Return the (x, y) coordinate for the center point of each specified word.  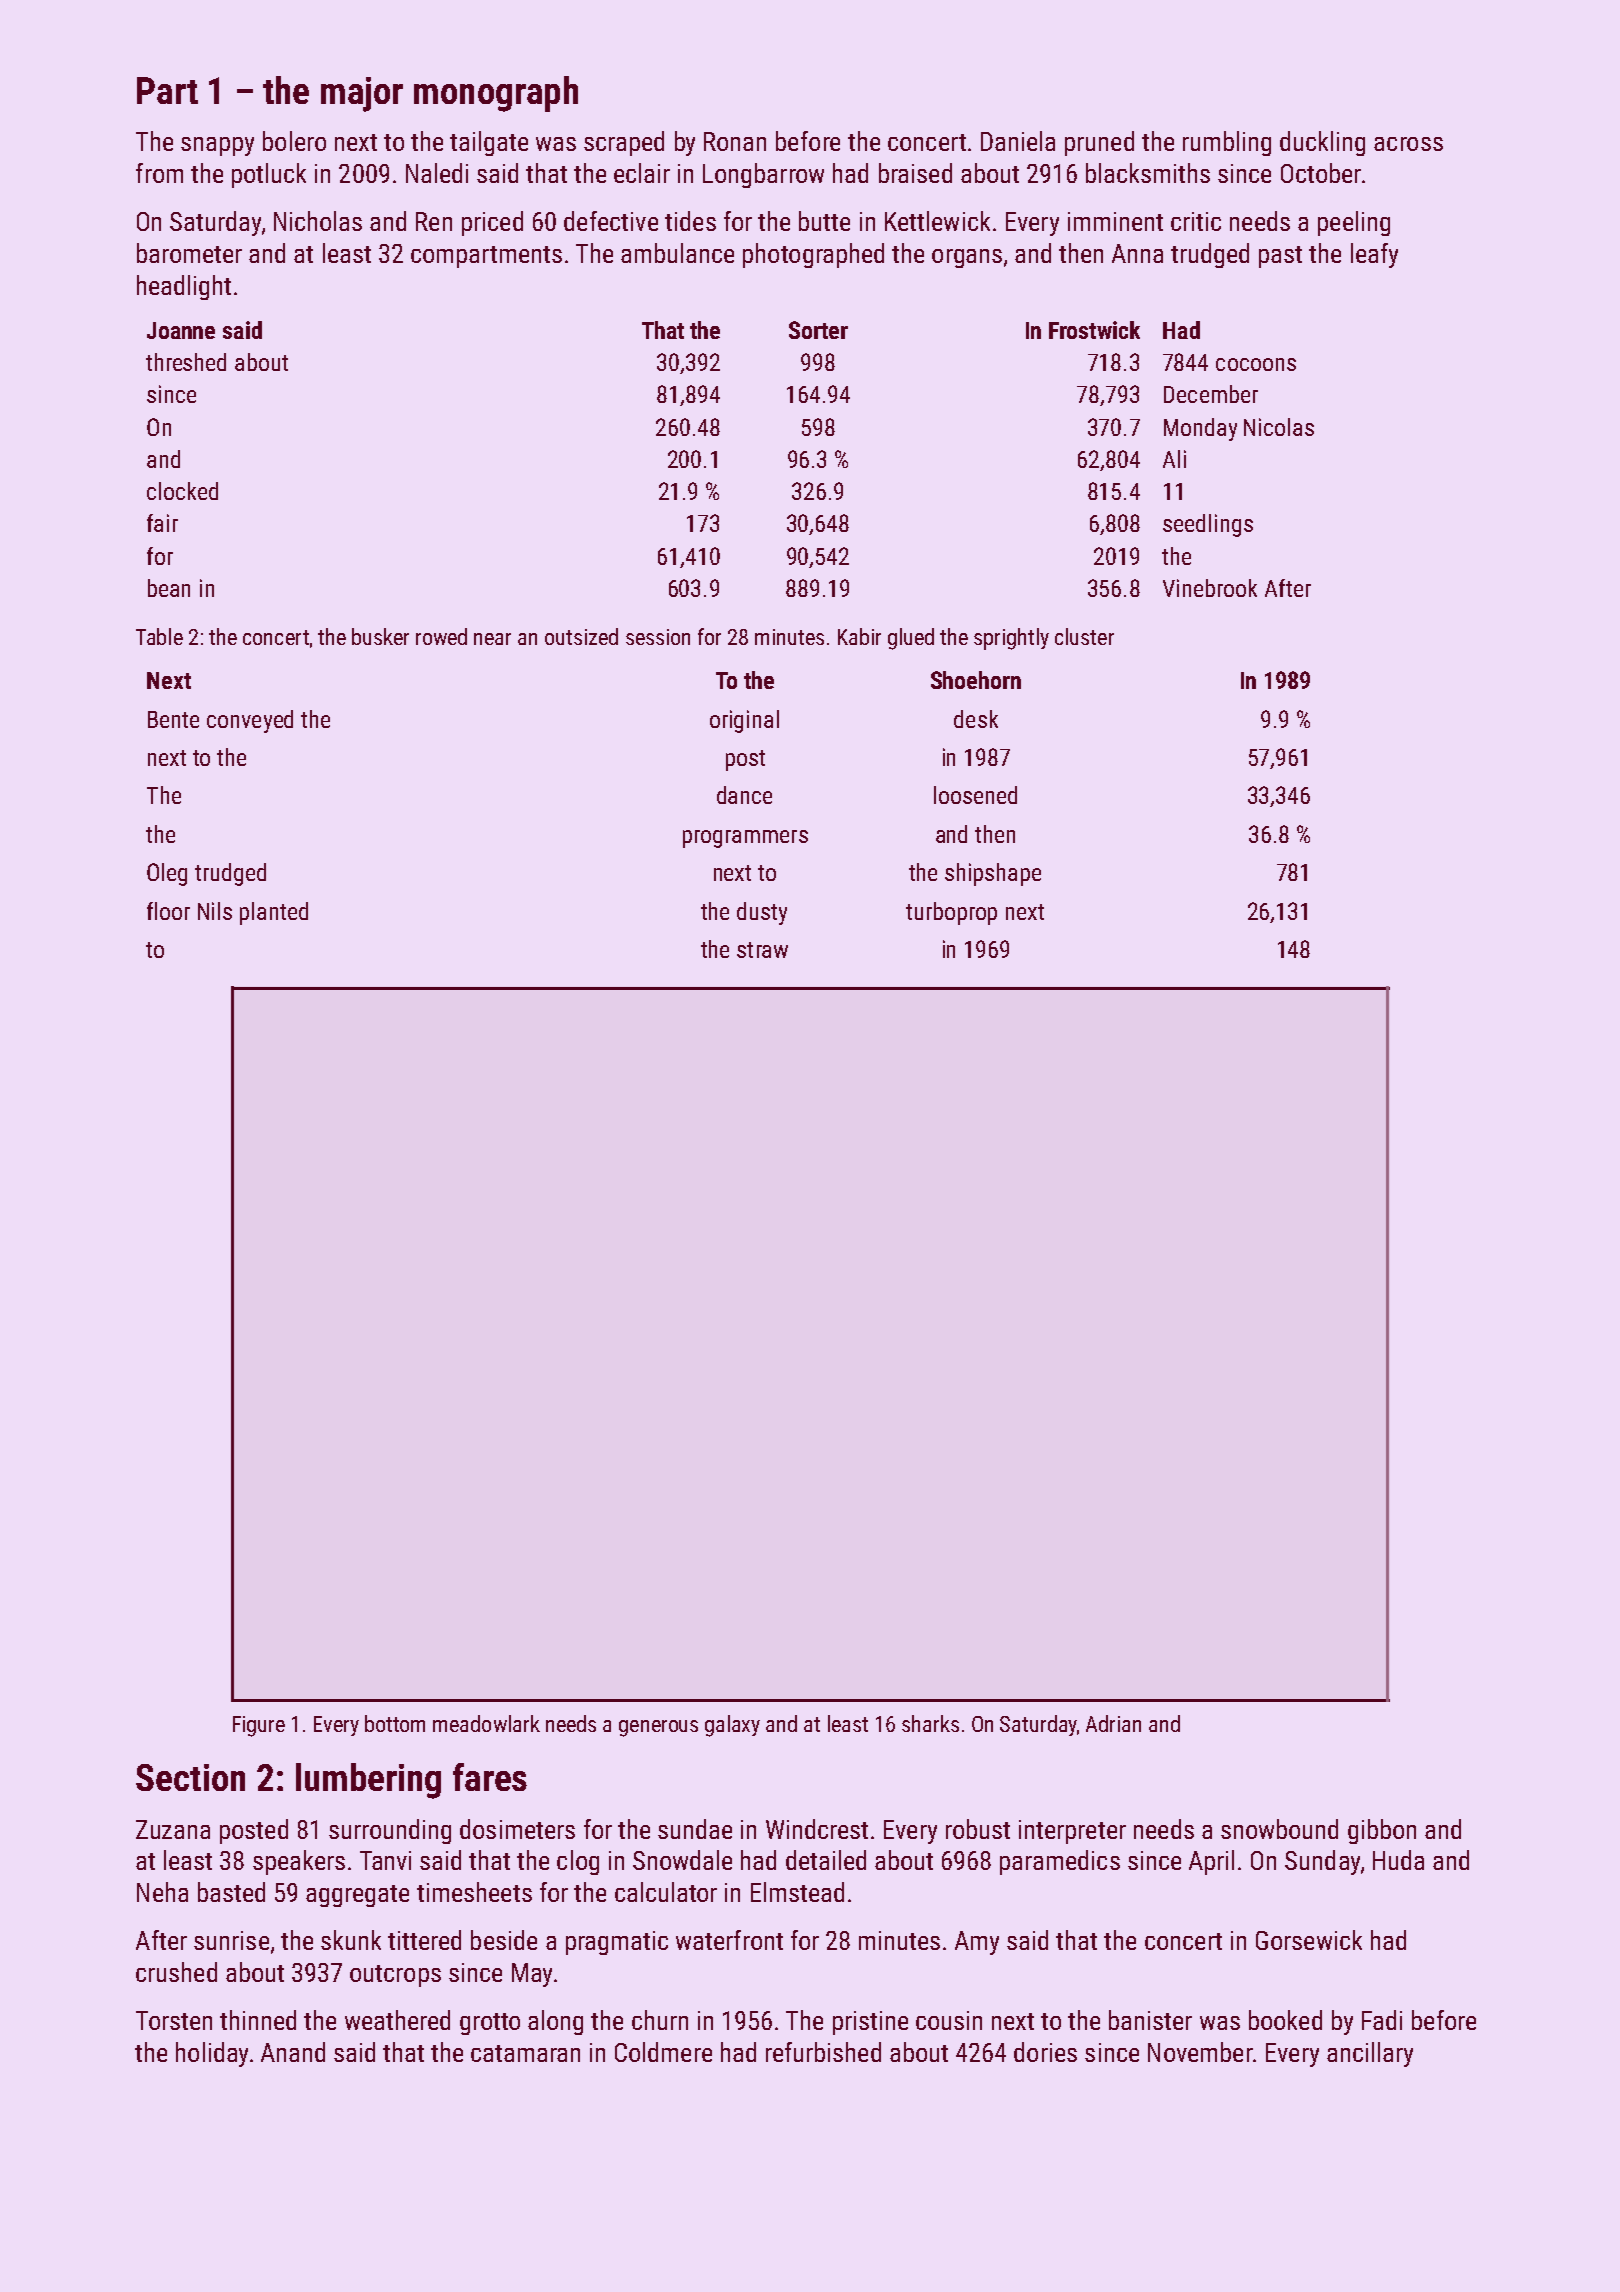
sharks (930, 1723)
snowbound (1279, 1829)
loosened (975, 795)
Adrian (1113, 1723)
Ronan (735, 141)
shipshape (993, 874)
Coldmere (663, 2052)
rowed (441, 636)
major (362, 94)
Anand (293, 2052)
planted (274, 913)
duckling (1322, 143)
